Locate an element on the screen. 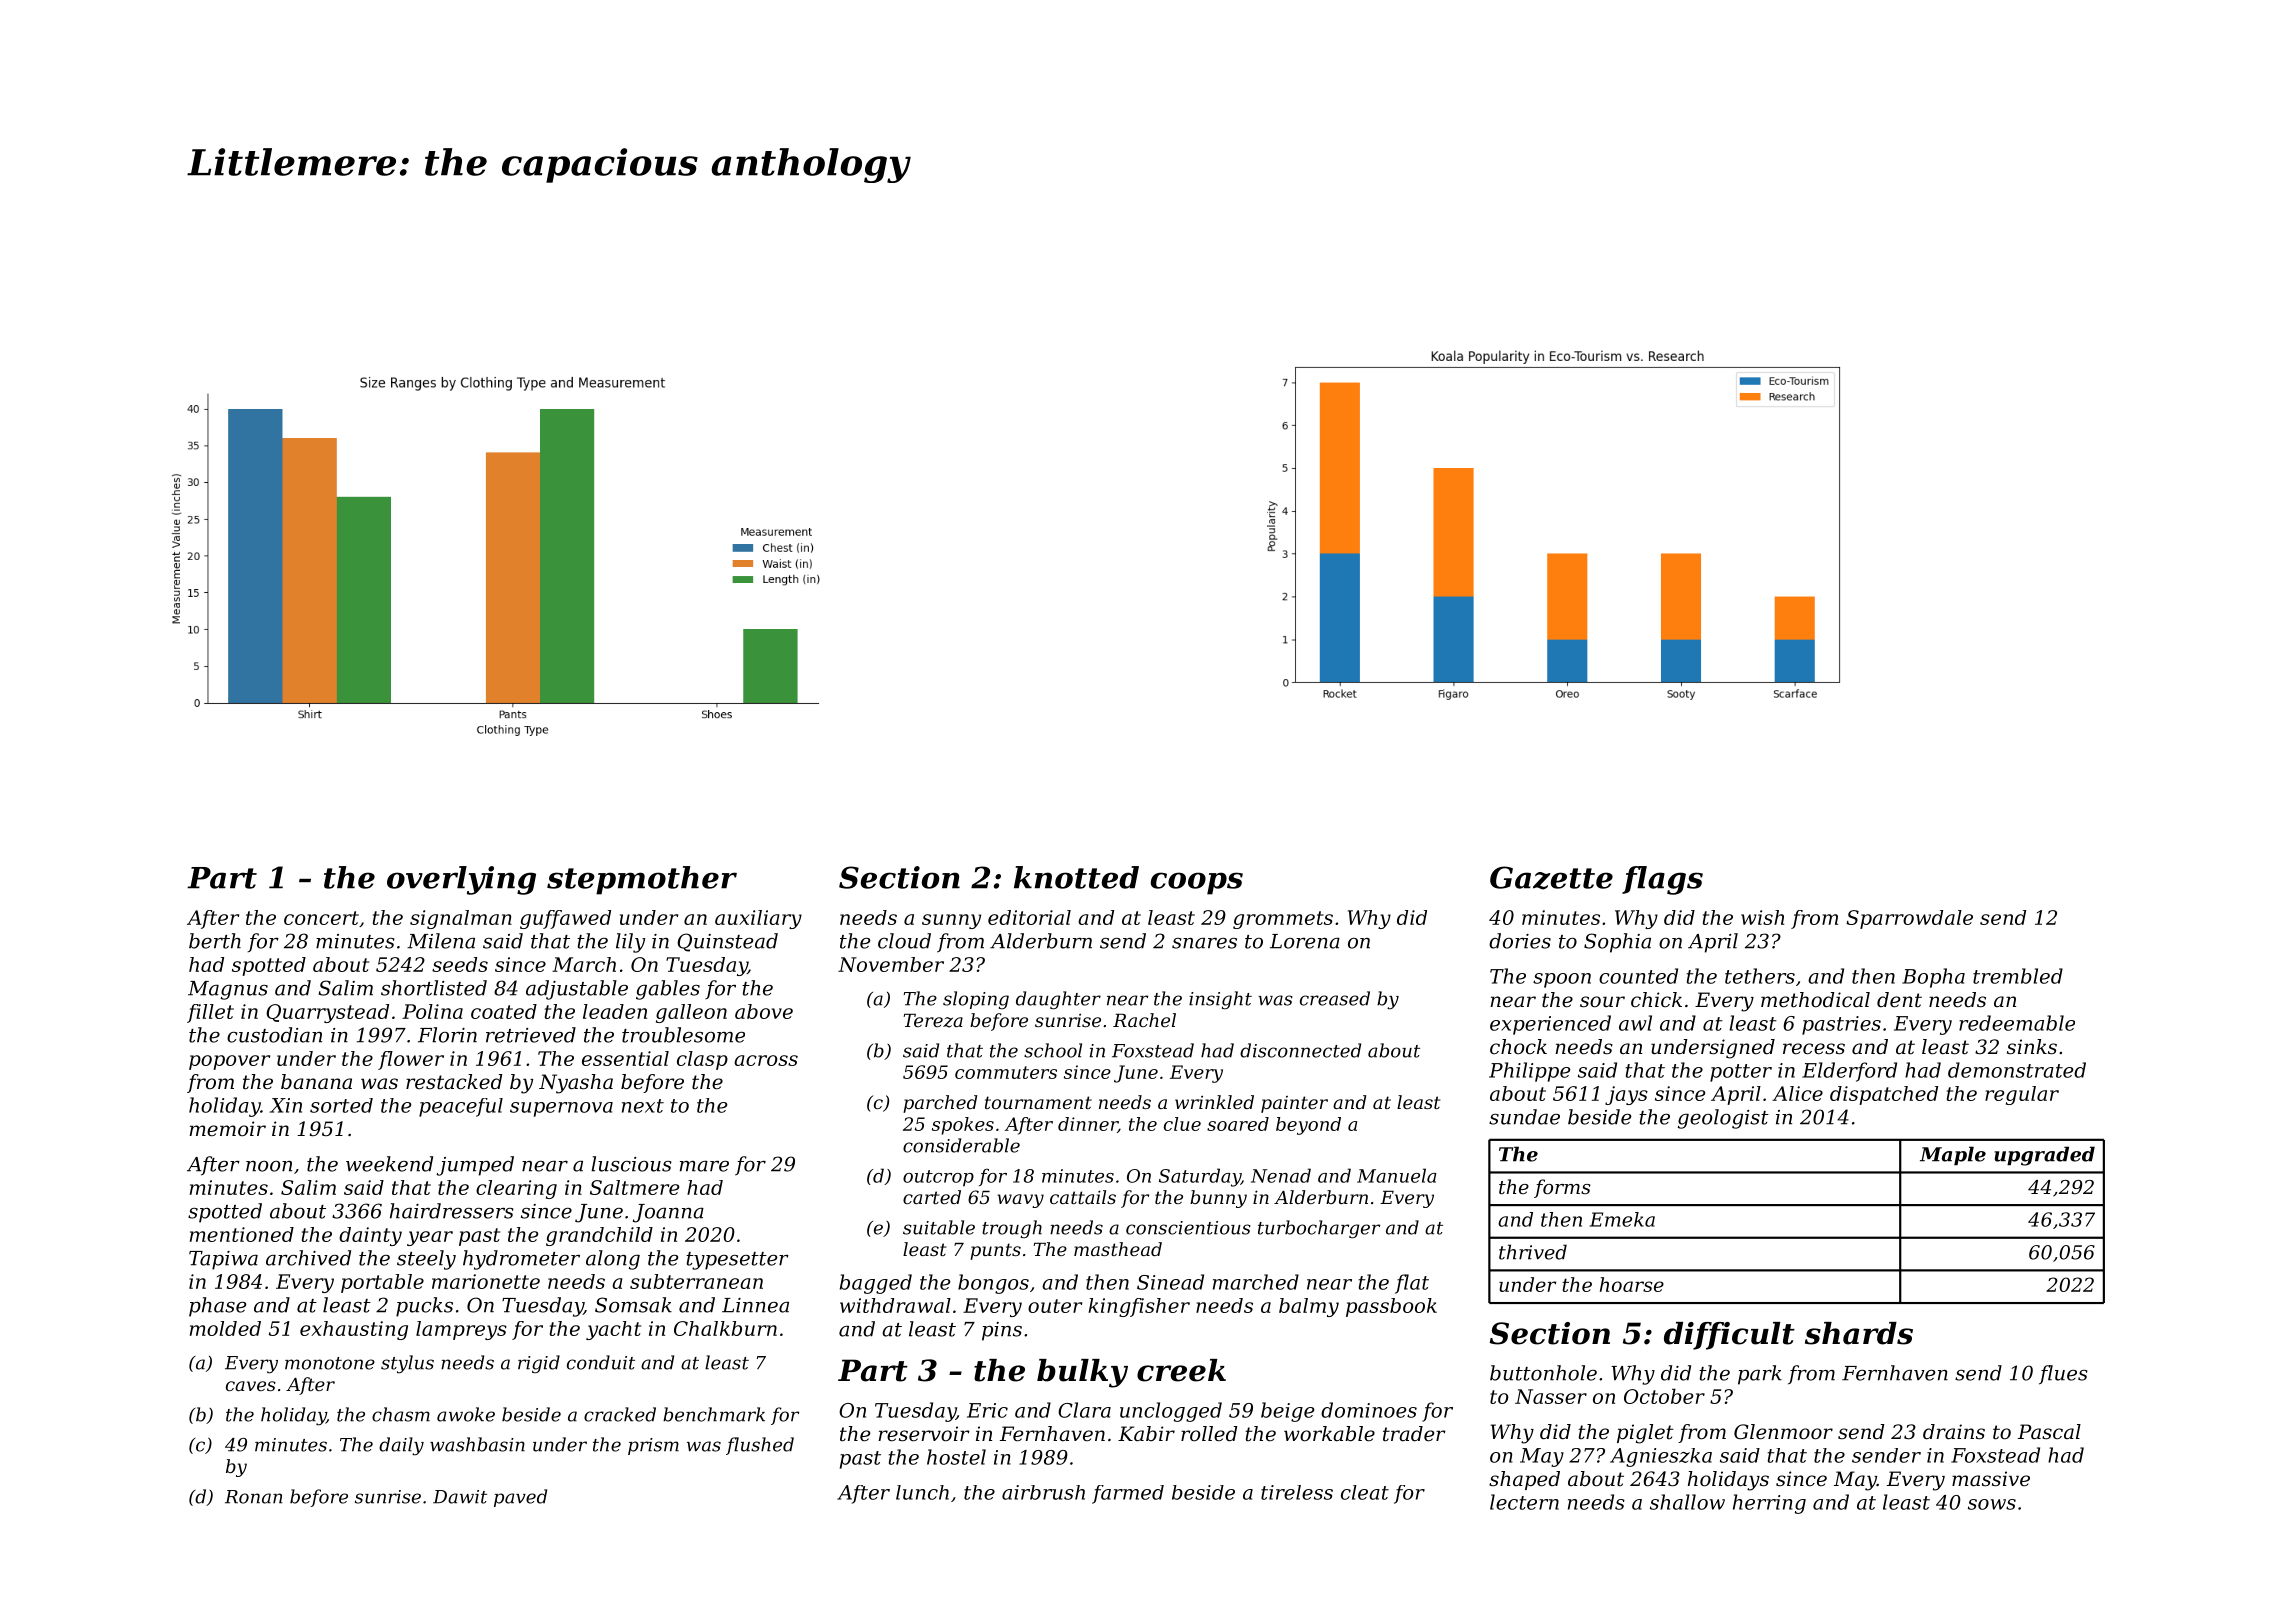 Image resolution: width=2292 pixels, height=1620 pixels. Sparrowdale is located at coordinates (1909, 919).
